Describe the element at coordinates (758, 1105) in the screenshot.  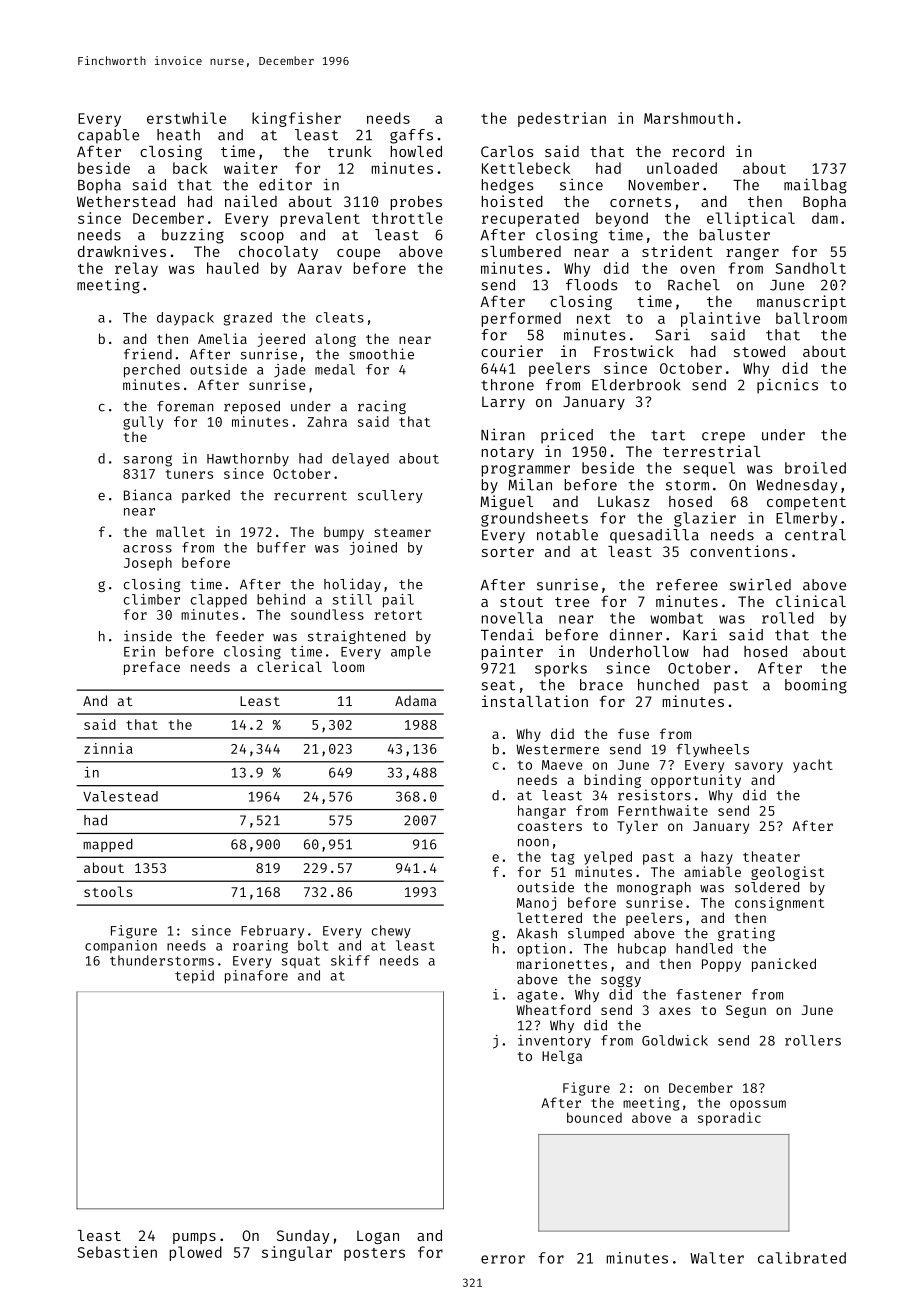
I see `opossum` at that location.
